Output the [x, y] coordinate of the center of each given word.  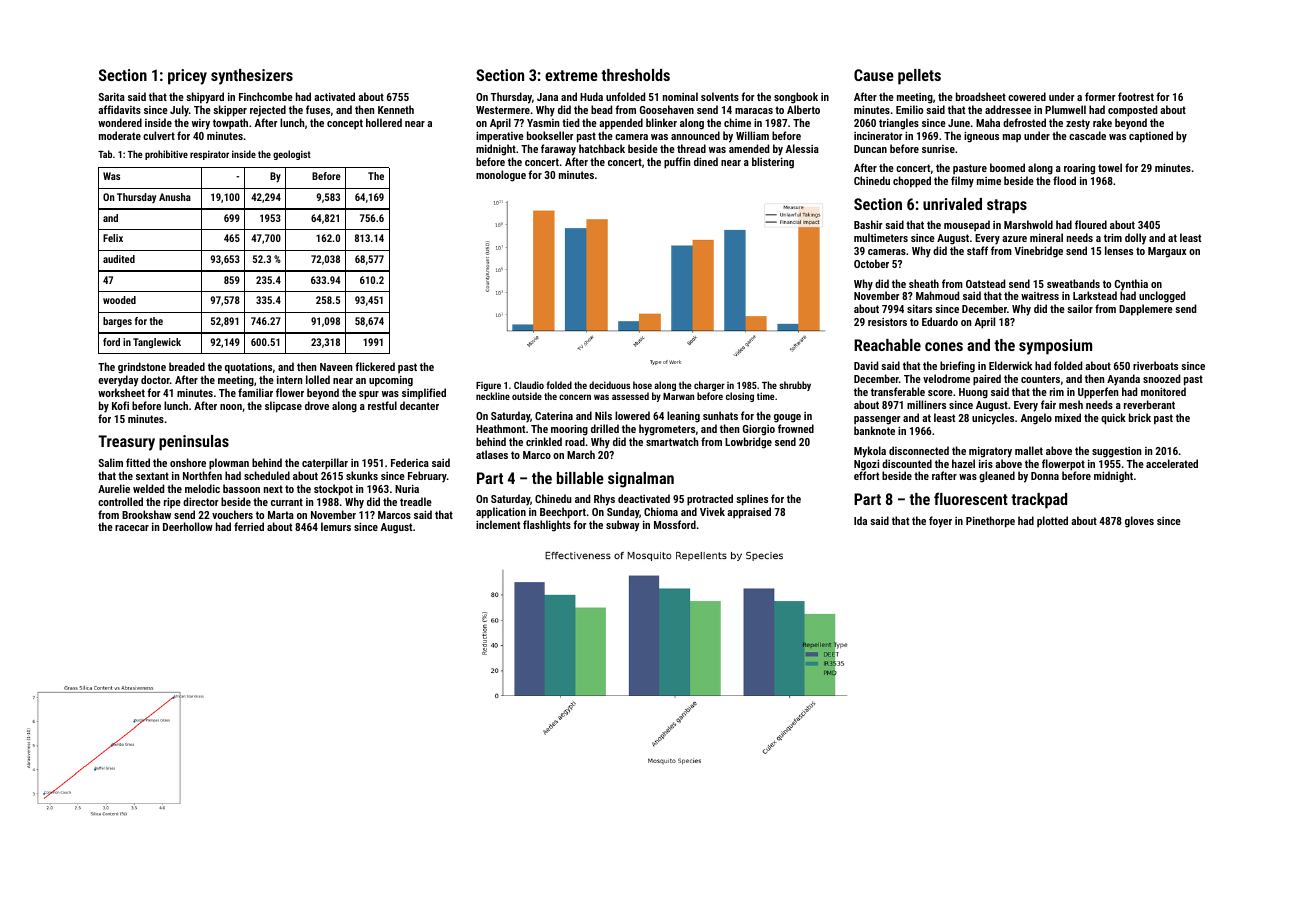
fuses [318, 109]
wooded [119, 300]
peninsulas [194, 443]
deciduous [609, 385]
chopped [912, 182]
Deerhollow [188, 526]
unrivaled [952, 204]
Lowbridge [748, 443]
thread [691, 148]
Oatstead [985, 283]
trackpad [1039, 501]
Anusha [175, 197]
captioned [1151, 137]
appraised [749, 513]
